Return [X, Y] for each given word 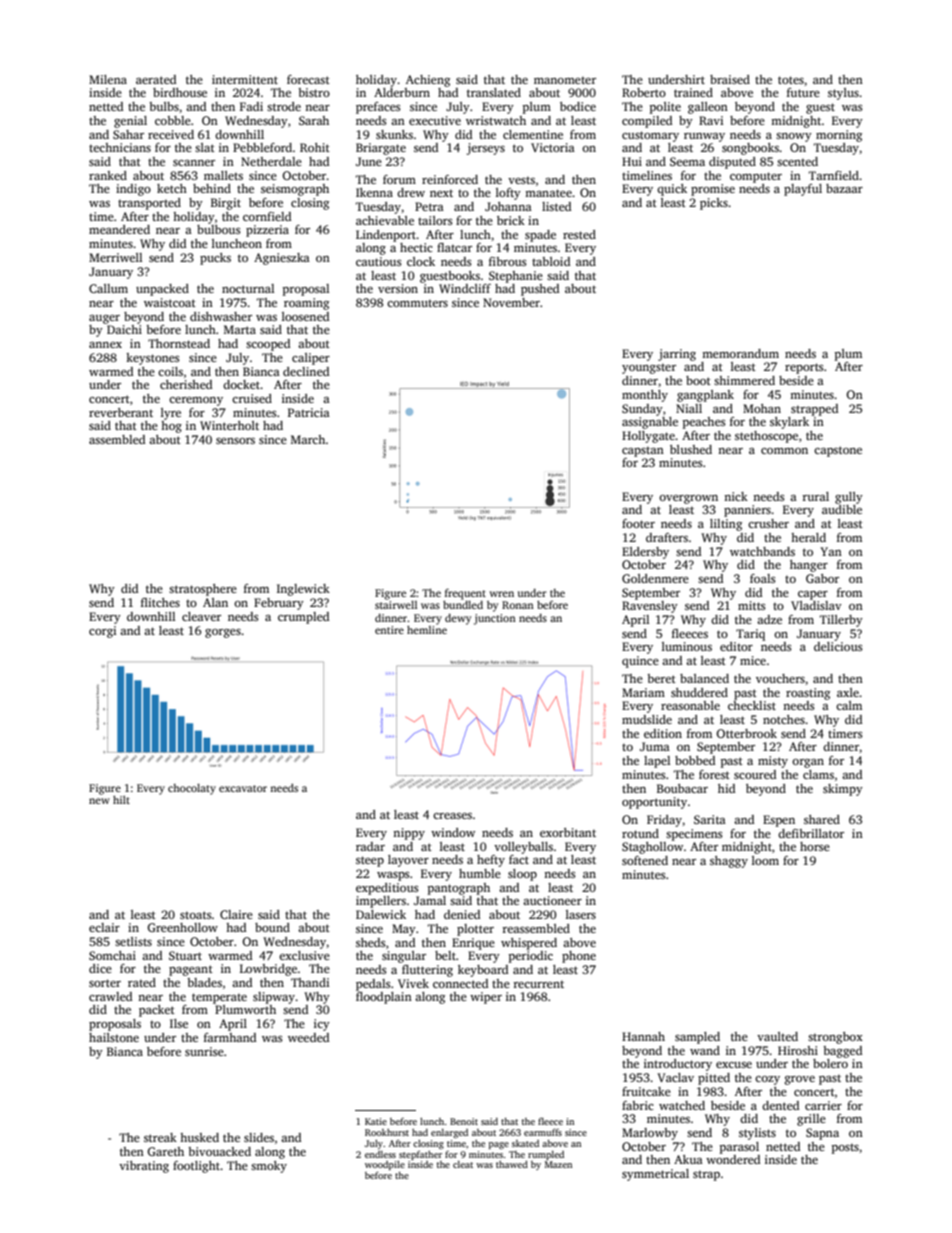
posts [845, 1149]
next [441, 193]
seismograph [295, 190]
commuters [417, 303]
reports [804, 368]
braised [730, 79]
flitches [160, 602]
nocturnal [248, 288]
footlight [196, 1167]
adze [769, 619]
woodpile [385, 1165]
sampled [697, 1038]
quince [640, 662]
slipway [274, 998]
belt [445, 955]
